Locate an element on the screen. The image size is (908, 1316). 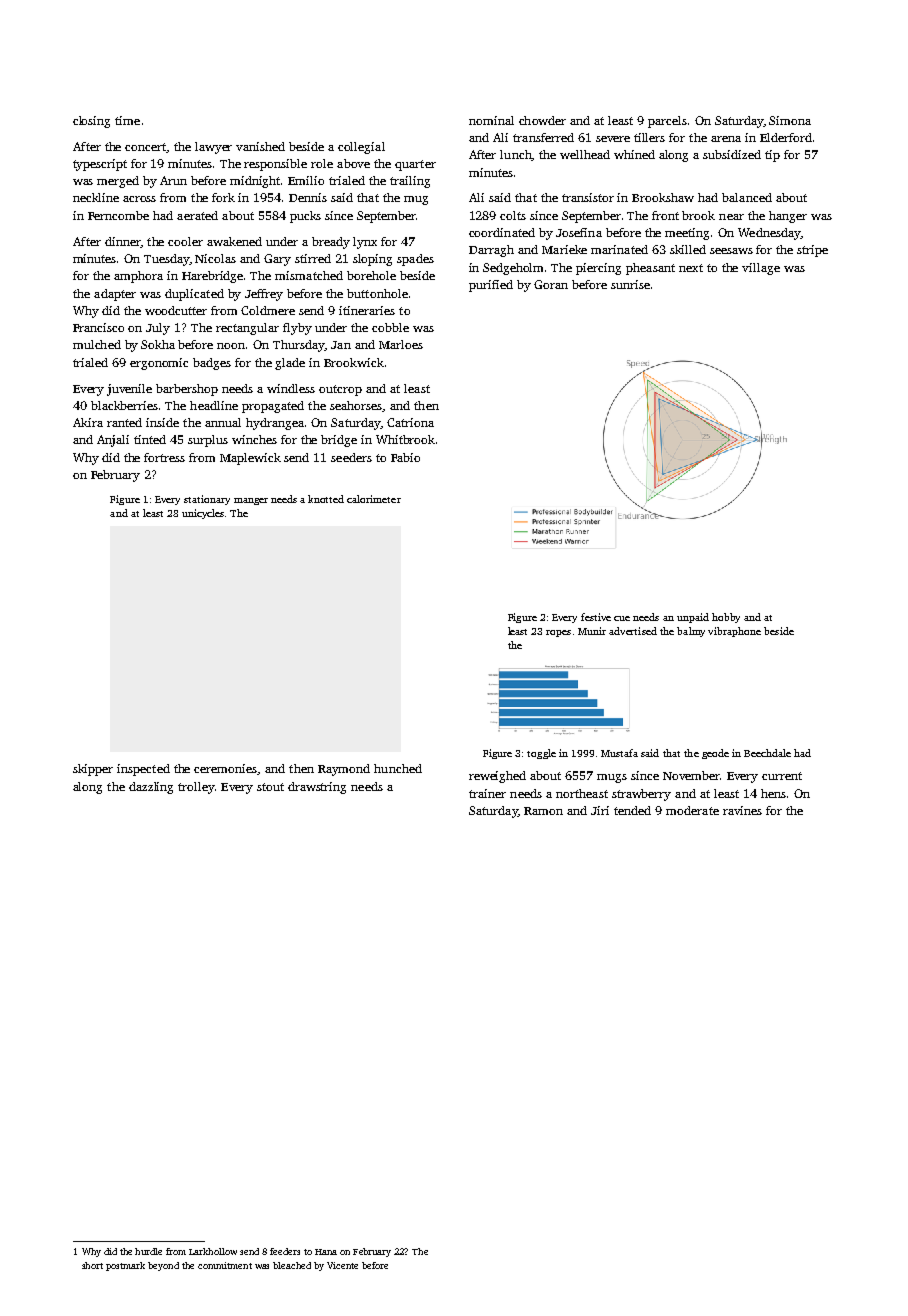
Vicente is located at coordinates (342, 1265).
